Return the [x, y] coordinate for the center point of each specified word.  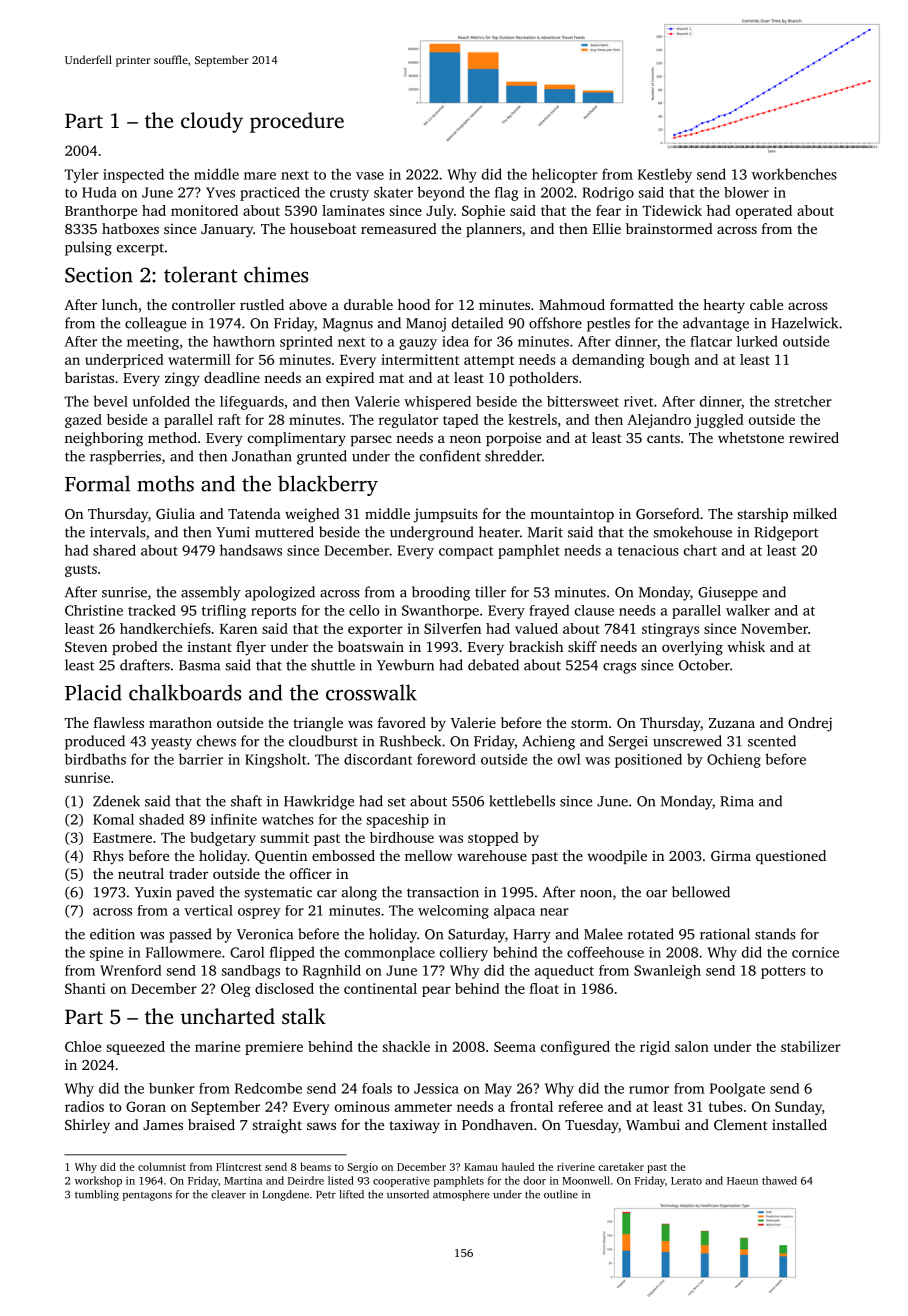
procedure [297, 122]
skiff [582, 646]
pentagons [147, 1196]
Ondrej [810, 724]
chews [216, 741]
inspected [133, 175]
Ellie [607, 228]
